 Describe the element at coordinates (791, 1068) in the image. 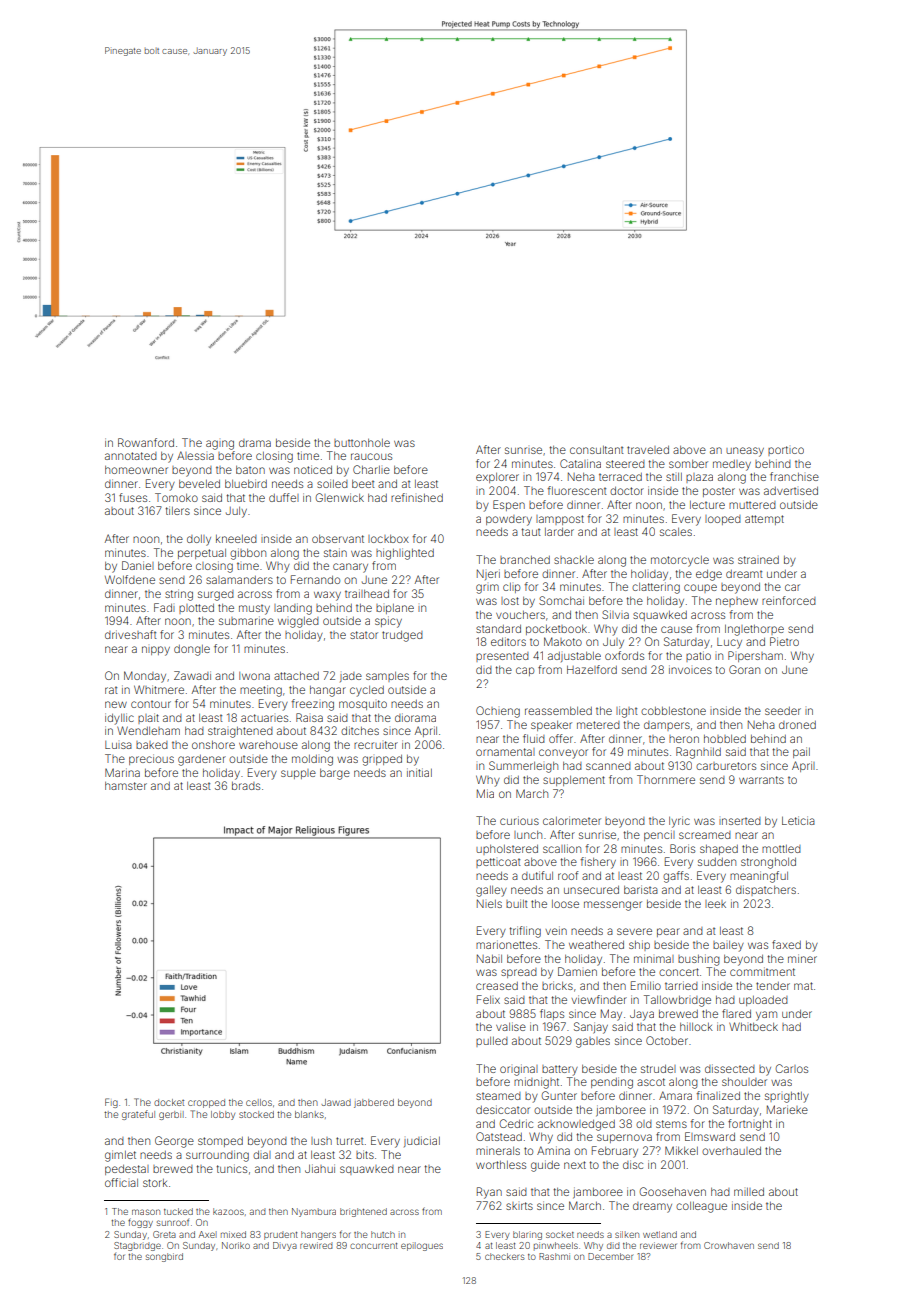

I see `Carlos` at that location.
